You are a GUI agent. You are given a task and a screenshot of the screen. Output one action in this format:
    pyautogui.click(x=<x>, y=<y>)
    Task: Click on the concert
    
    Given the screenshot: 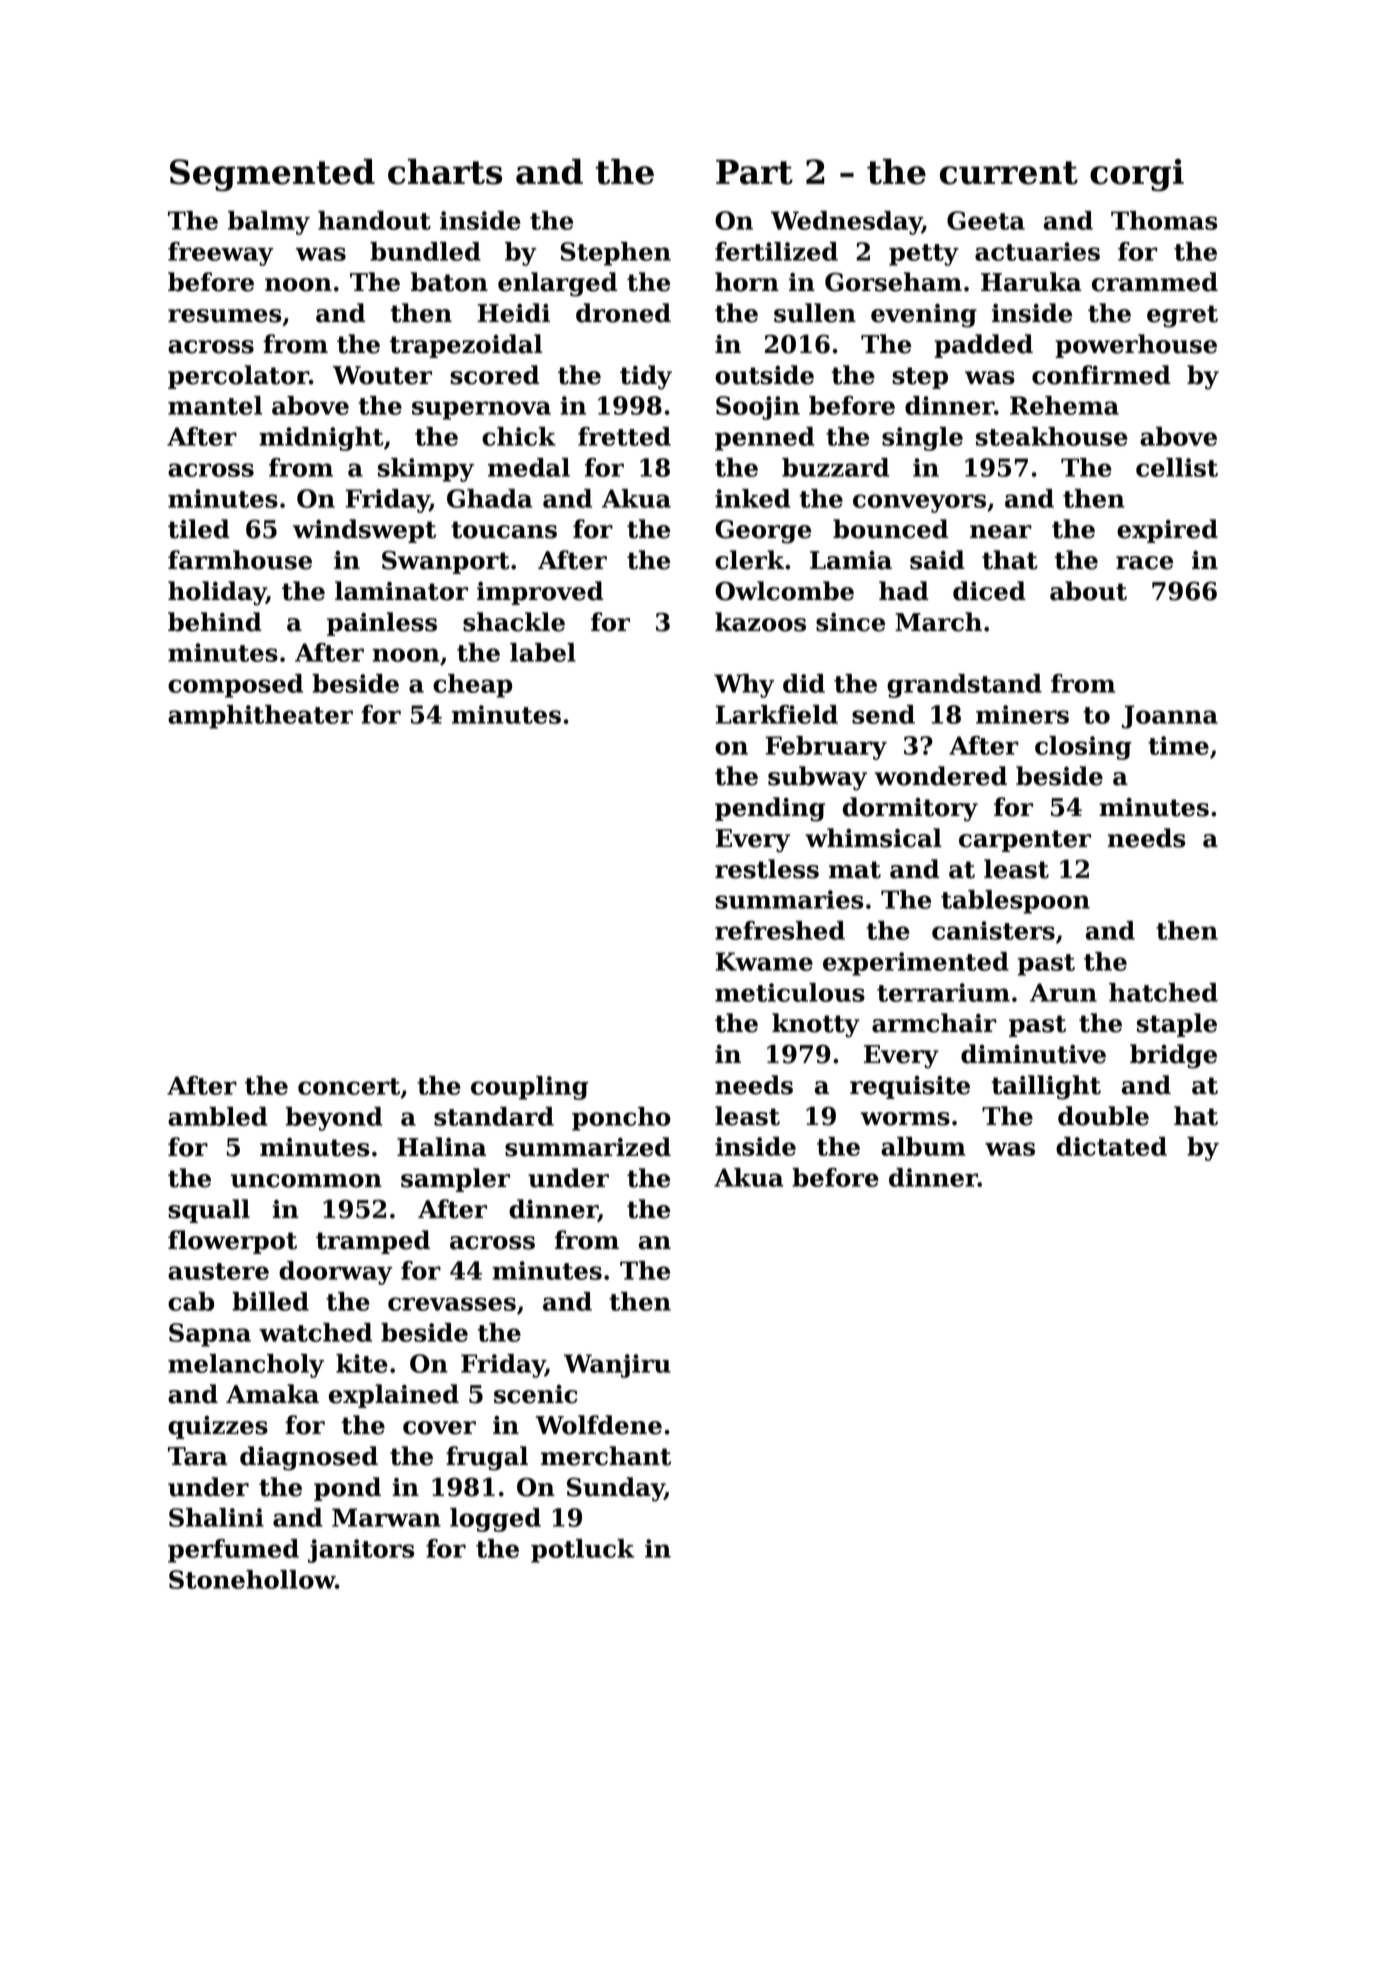 What is the action you would take?
    pyautogui.click(x=349, y=1086)
